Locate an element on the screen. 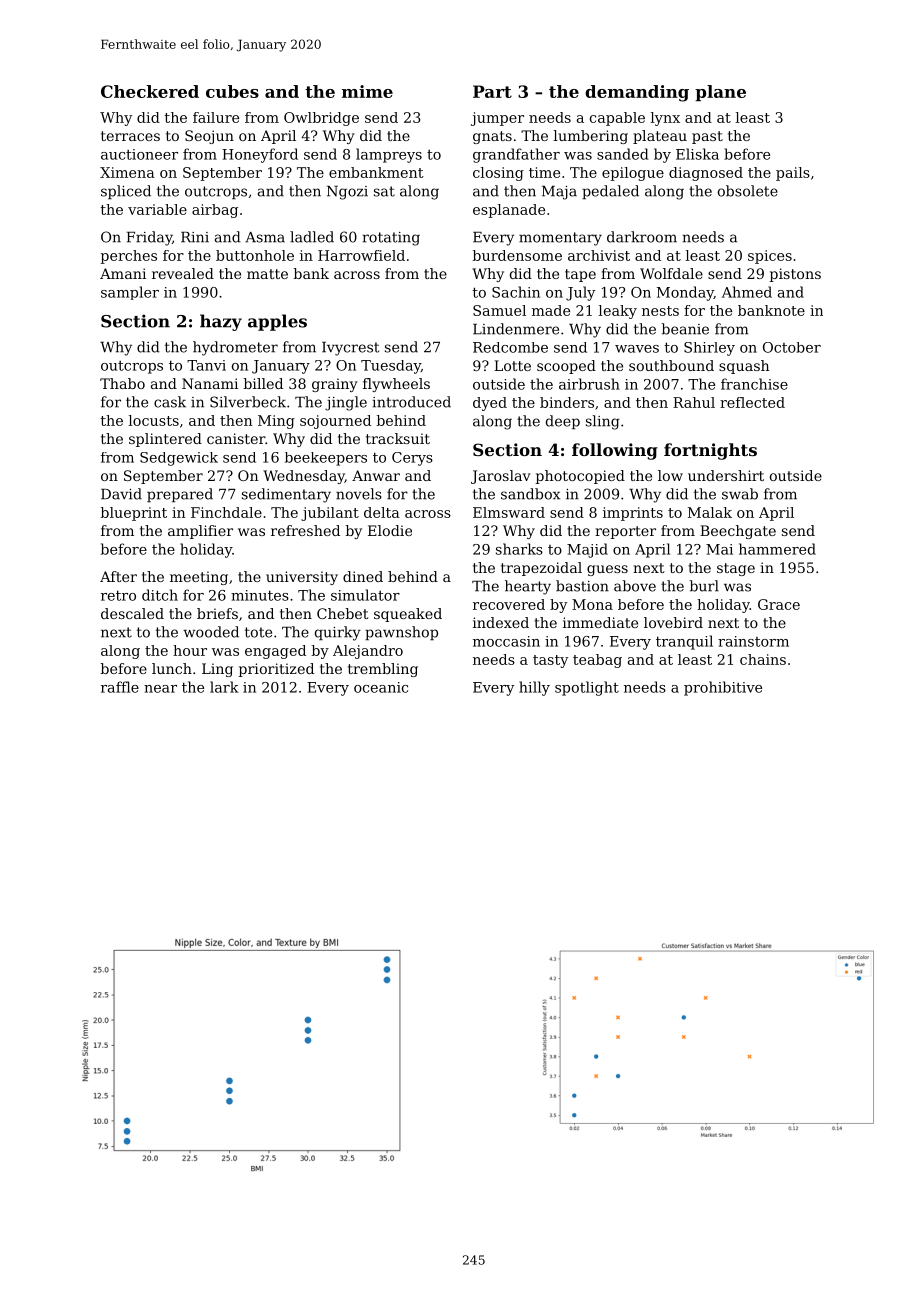 This screenshot has height=1308, width=924. David is located at coordinates (121, 494).
